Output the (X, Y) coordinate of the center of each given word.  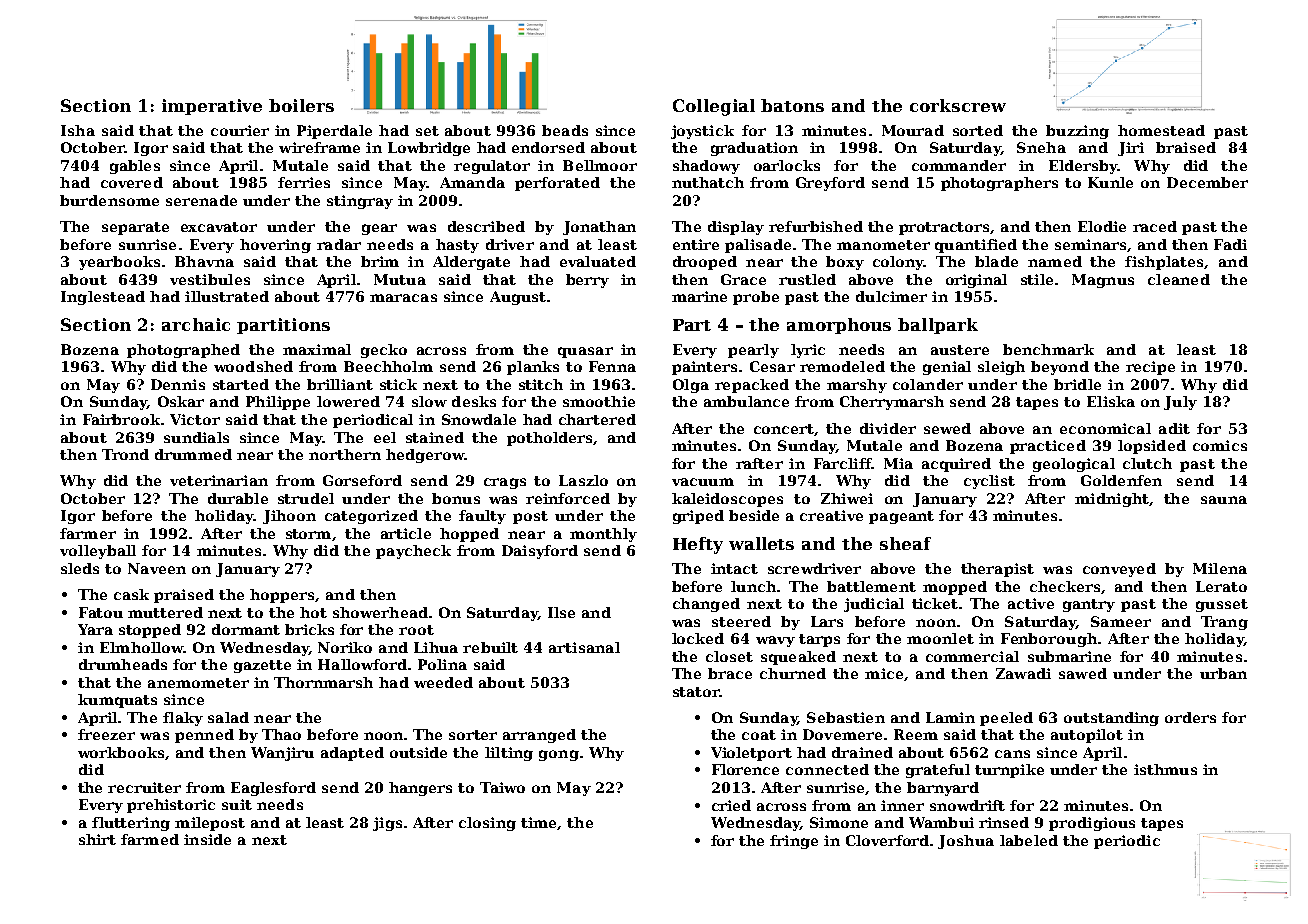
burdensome (109, 200)
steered (741, 621)
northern (345, 454)
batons (792, 105)
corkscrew (958, 105)
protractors (944, 228)
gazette (262, 666)
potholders (549, 439)
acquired (956, 465)
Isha (78, 130)
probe (756, 298)
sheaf (905, 543)
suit (237, 804)
